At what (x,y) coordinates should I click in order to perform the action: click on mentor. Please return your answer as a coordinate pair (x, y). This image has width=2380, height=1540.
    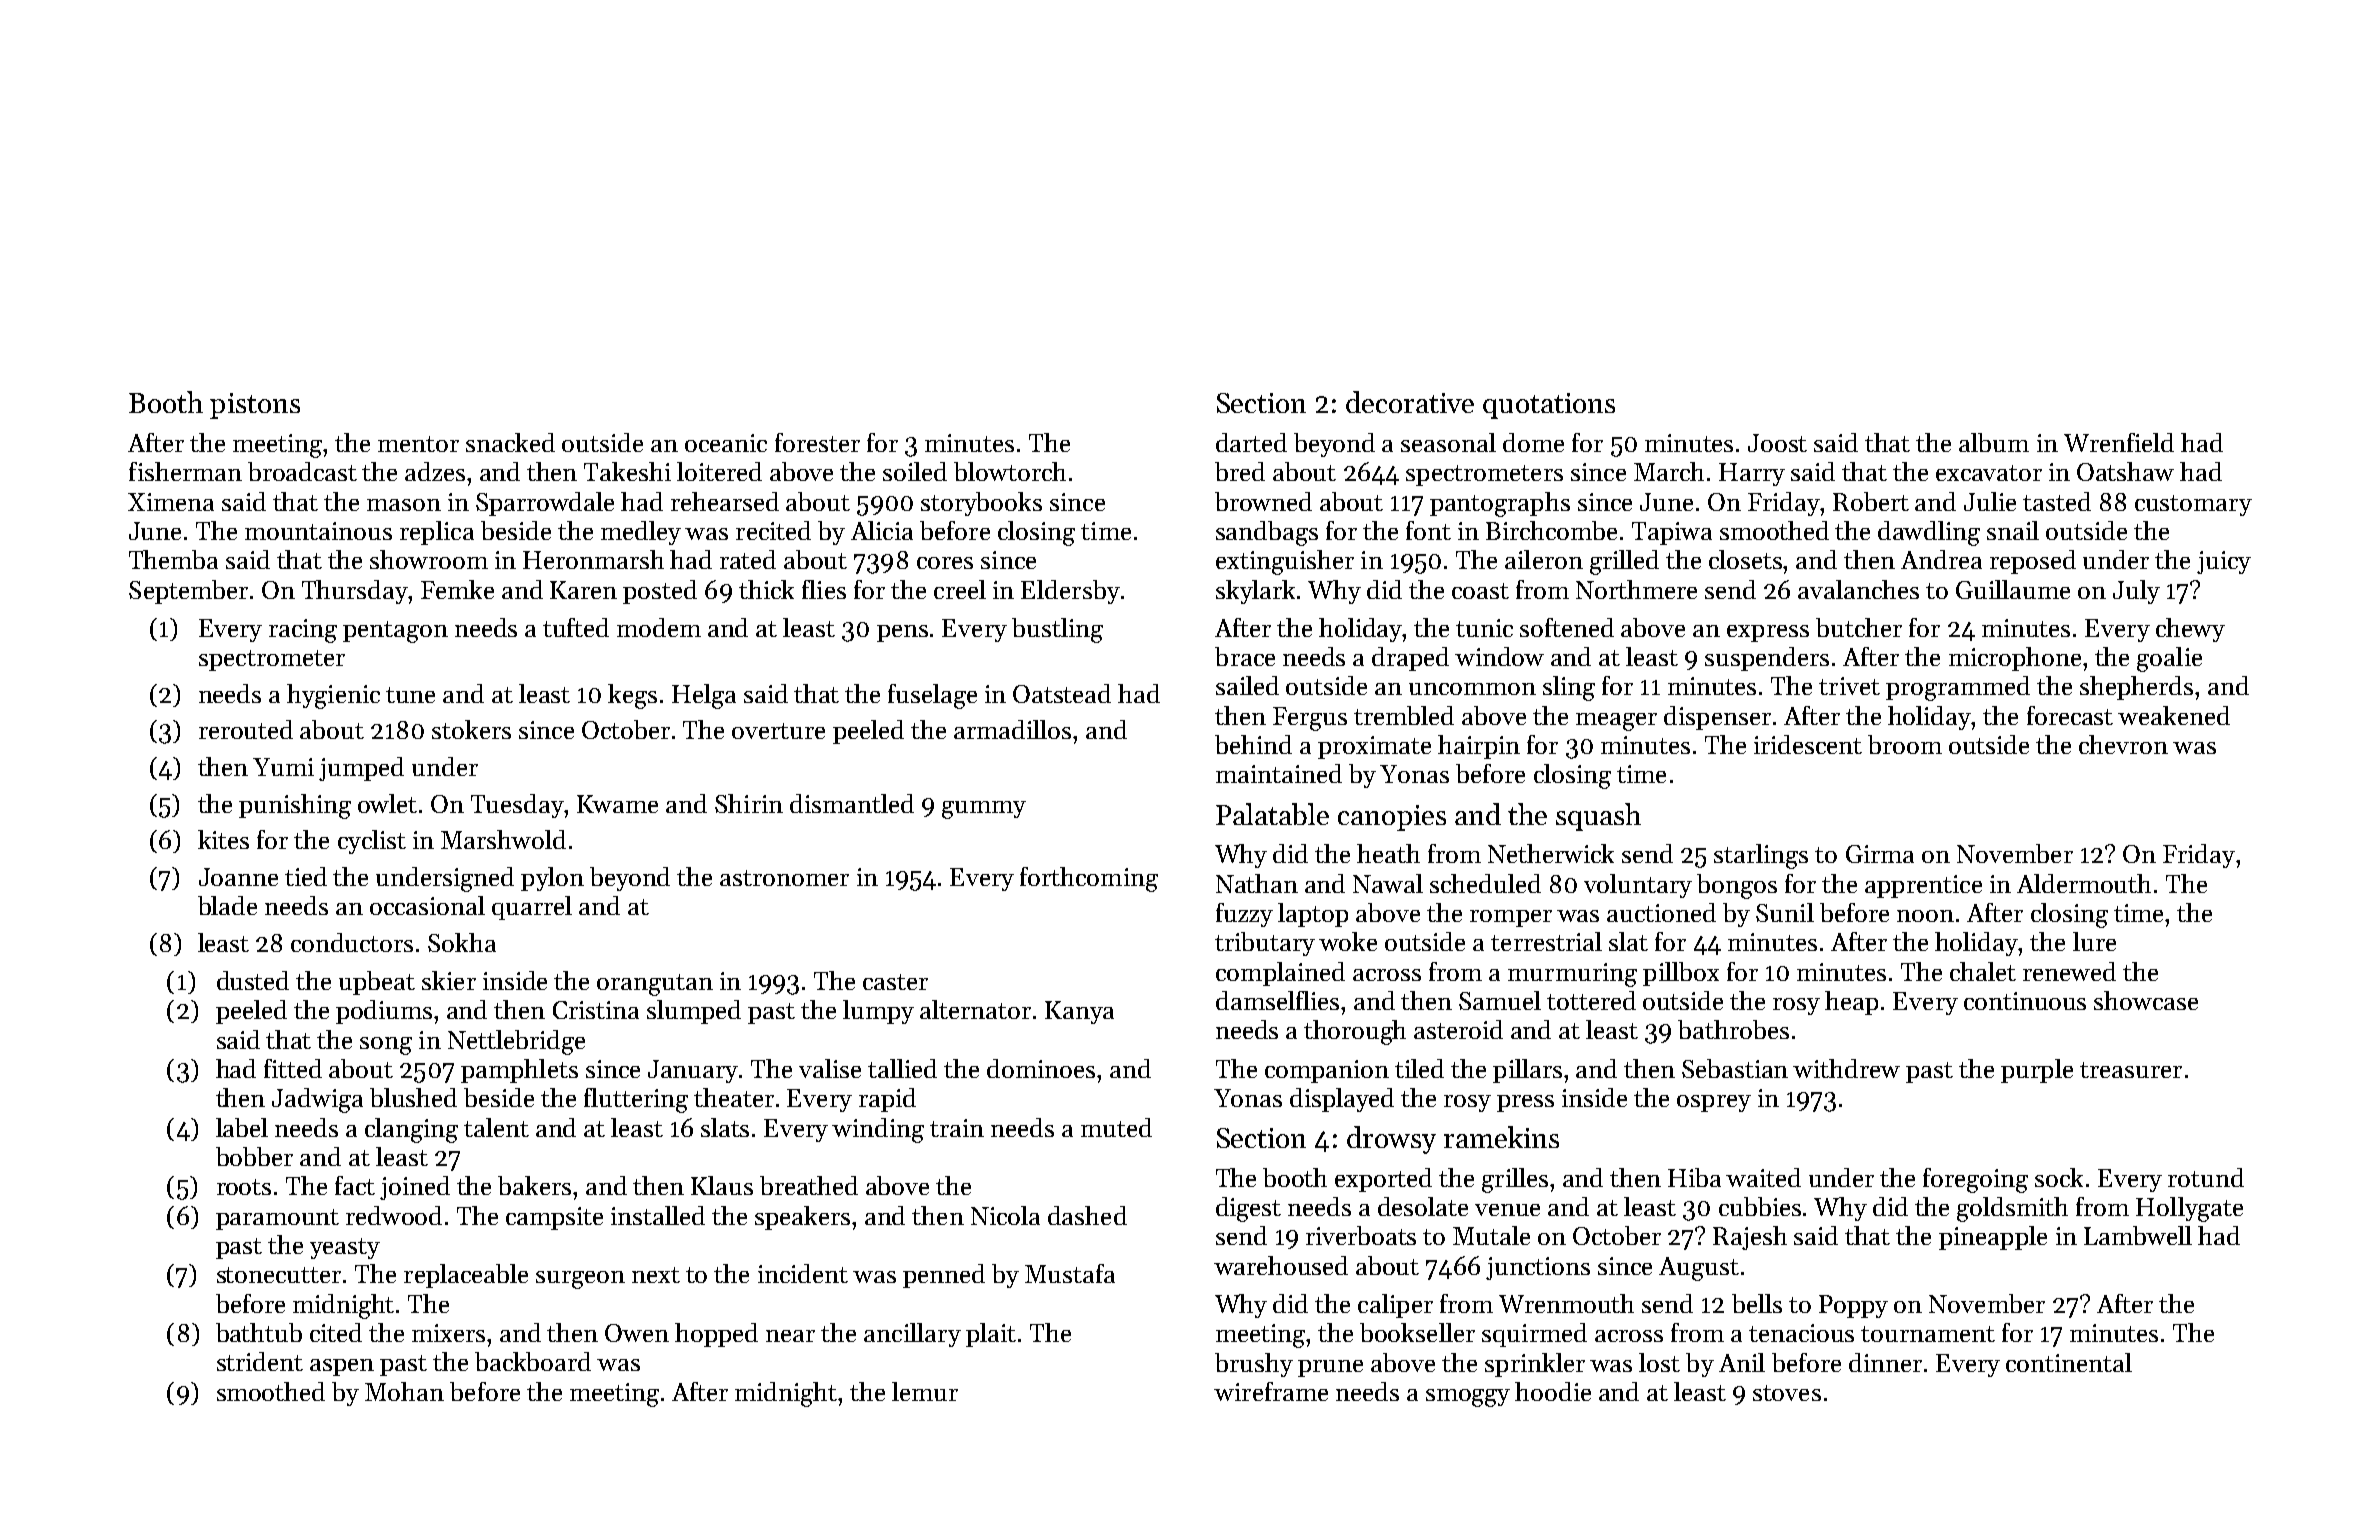
    Looking at the image, I should click on (418, 444).
